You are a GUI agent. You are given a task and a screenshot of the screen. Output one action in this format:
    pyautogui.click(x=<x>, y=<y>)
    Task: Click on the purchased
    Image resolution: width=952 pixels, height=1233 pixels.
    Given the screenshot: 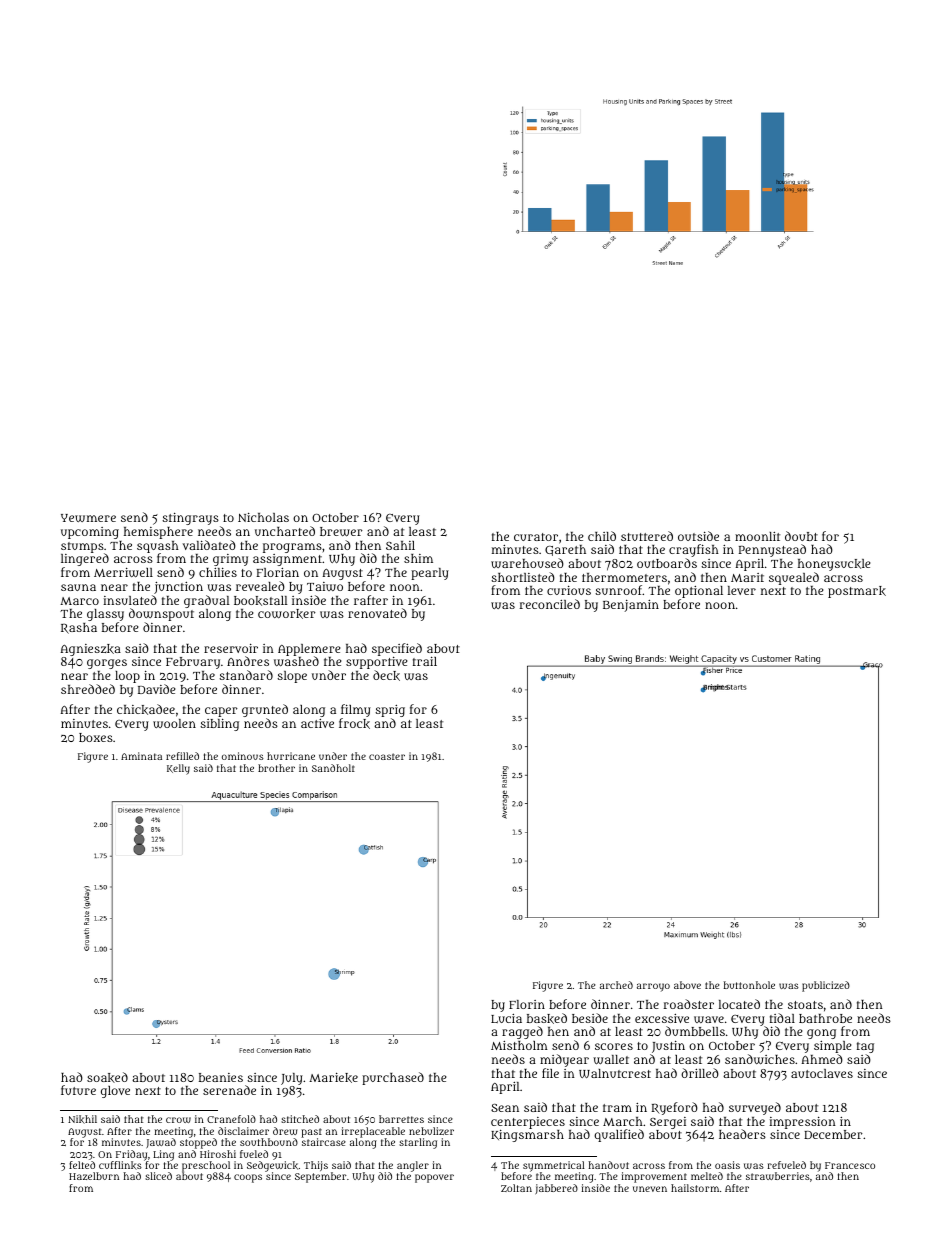 What is the action you would take?
    pyautogui.click(x=393, y=1078)
